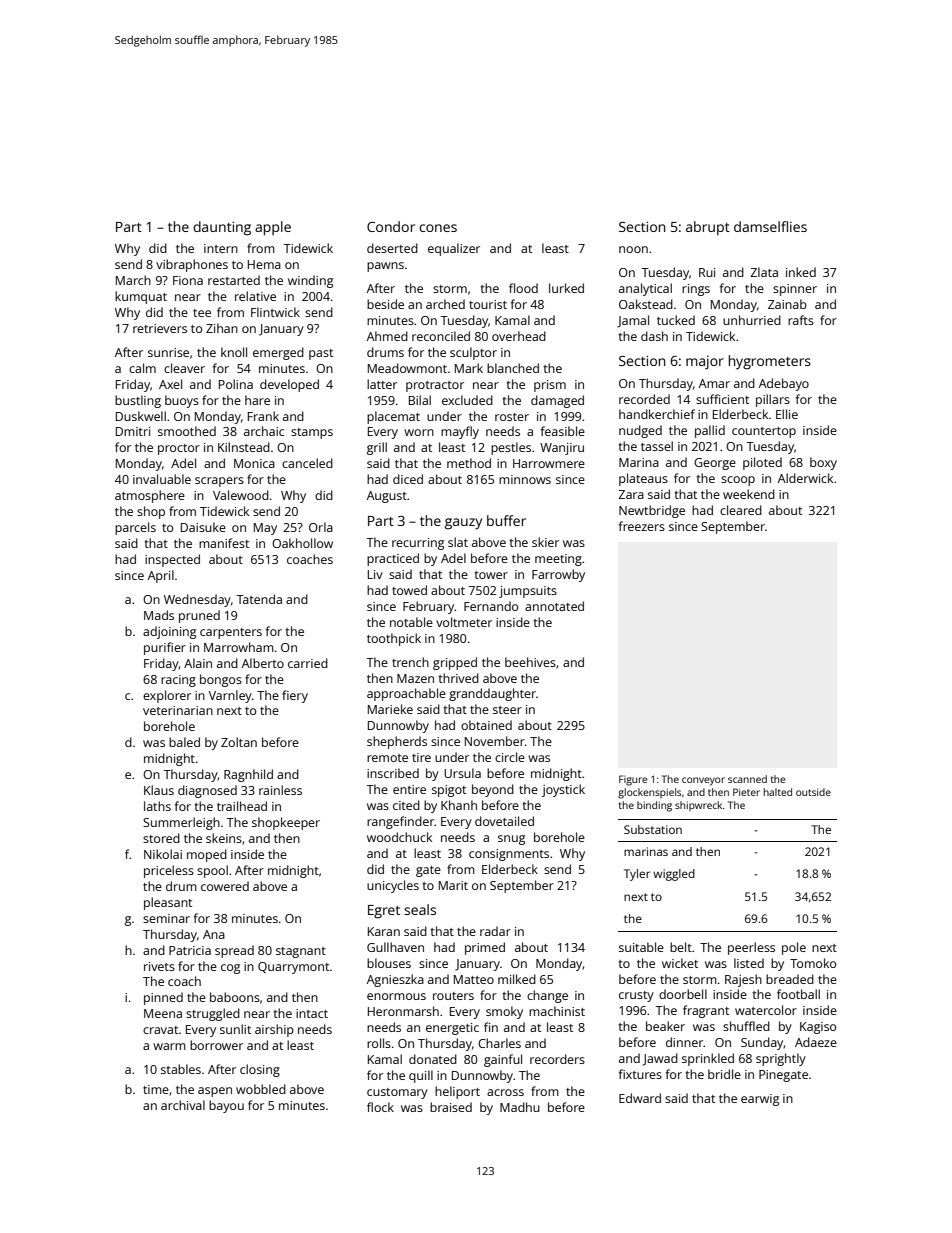 The height and width of the screenshot is (1233, 952). I want to click on across, so click(505, 1092).
